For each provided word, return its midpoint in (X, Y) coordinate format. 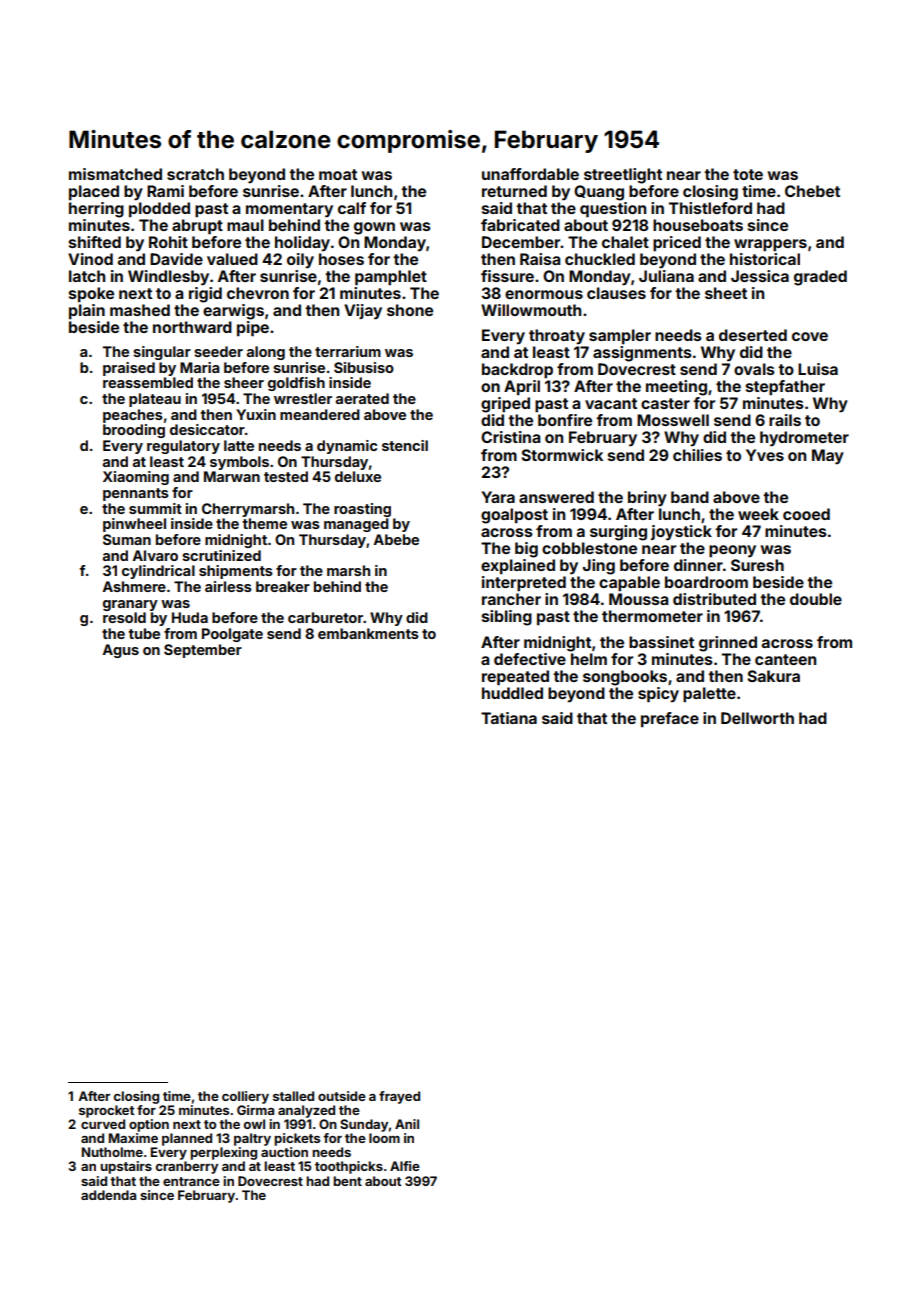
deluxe (358, 476)
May (828, 457)
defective (530, 659)
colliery (245, 1097)
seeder (218, 351)
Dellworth (757, 718)
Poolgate (232, 635)
